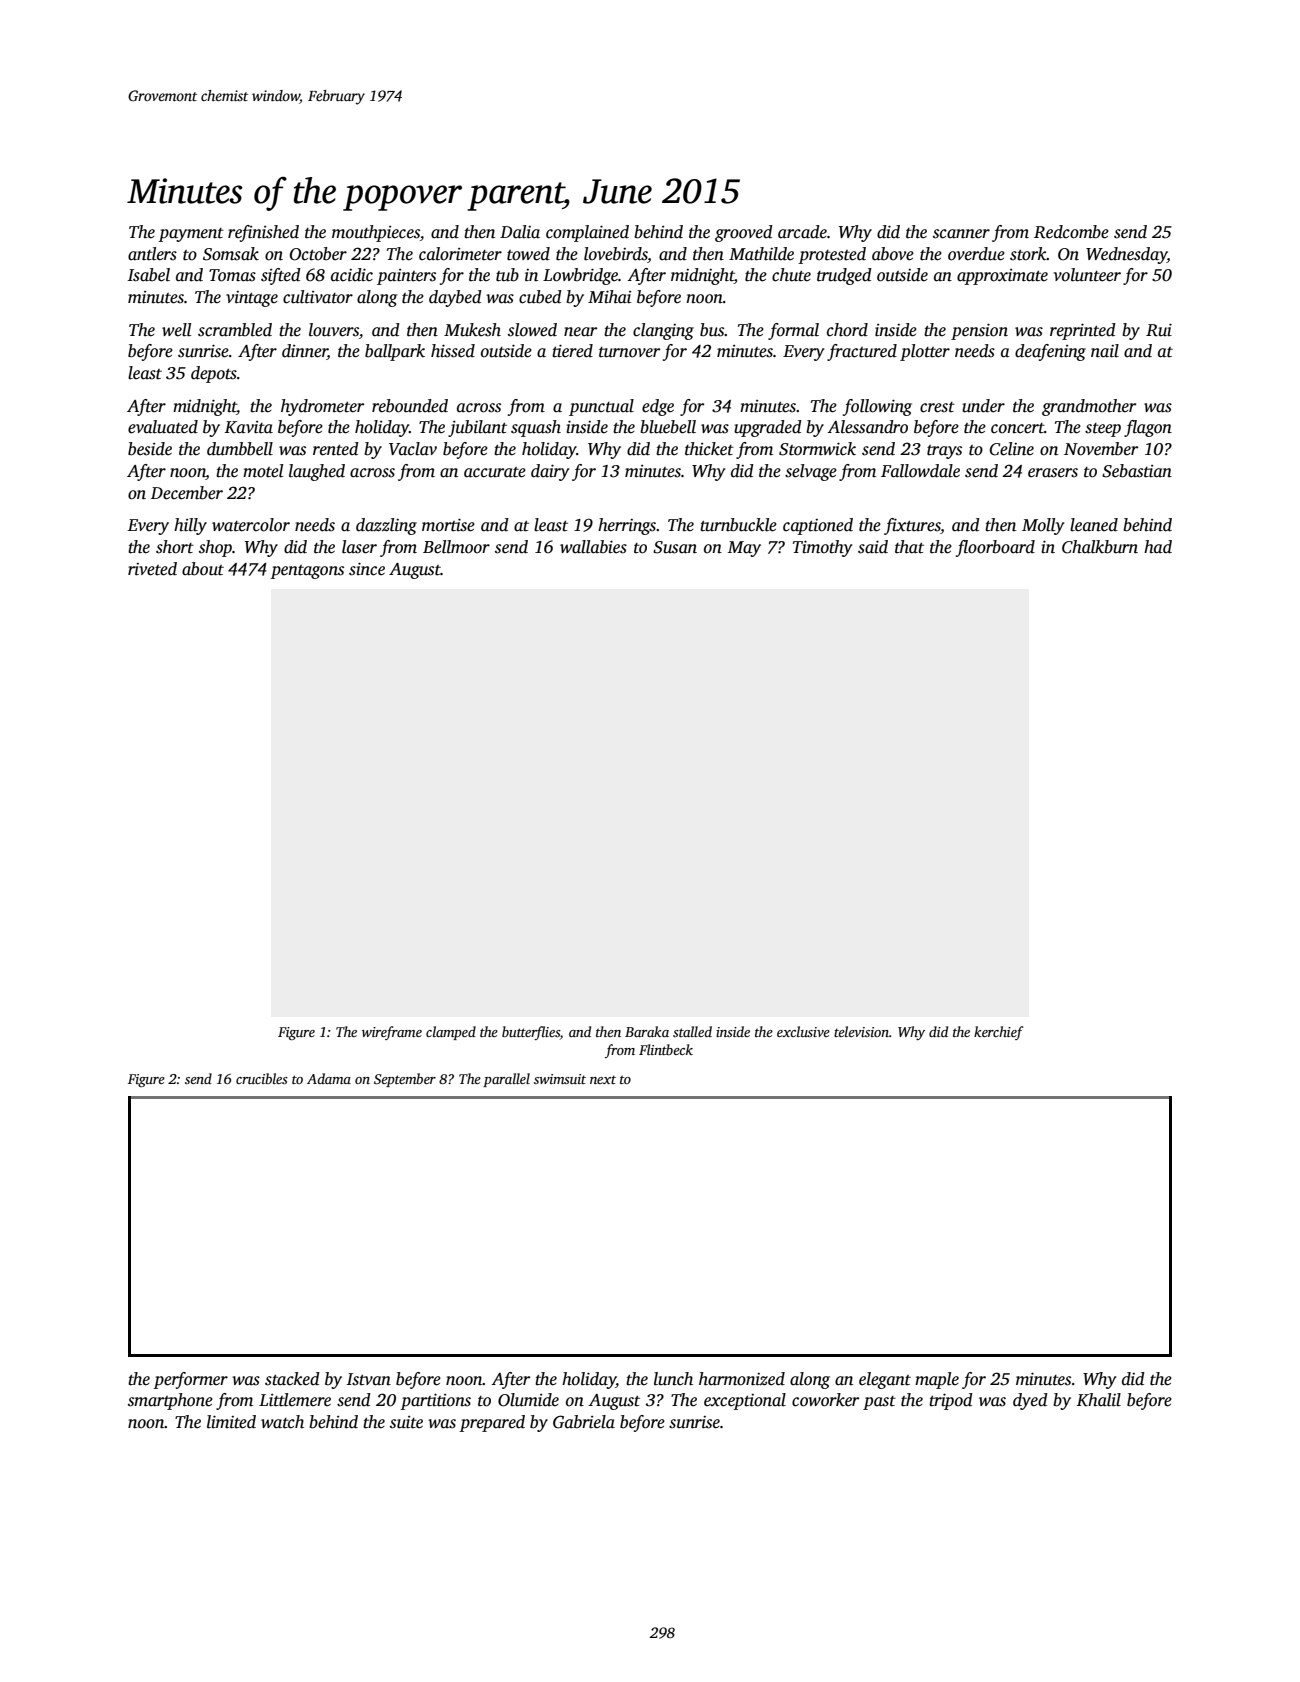 The width and height of the image is (1300, 1682). Describe the element at coordinates (692, 1031) in the image. I see `stalled` at that location.
